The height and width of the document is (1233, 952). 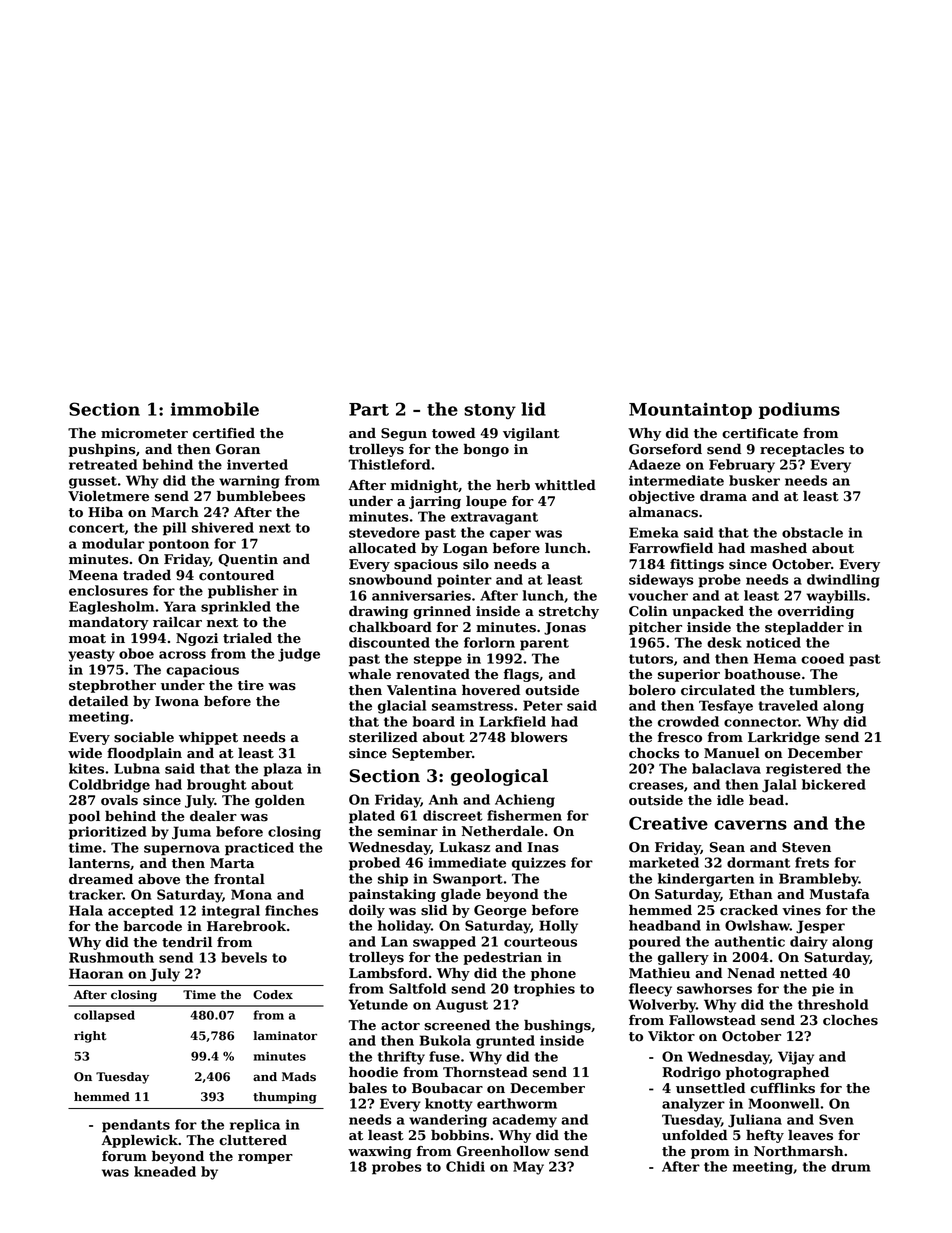 What do you see at coordinates (421, 595) in the document?
I see `anniversaries` at bounding box center [421, 595].
